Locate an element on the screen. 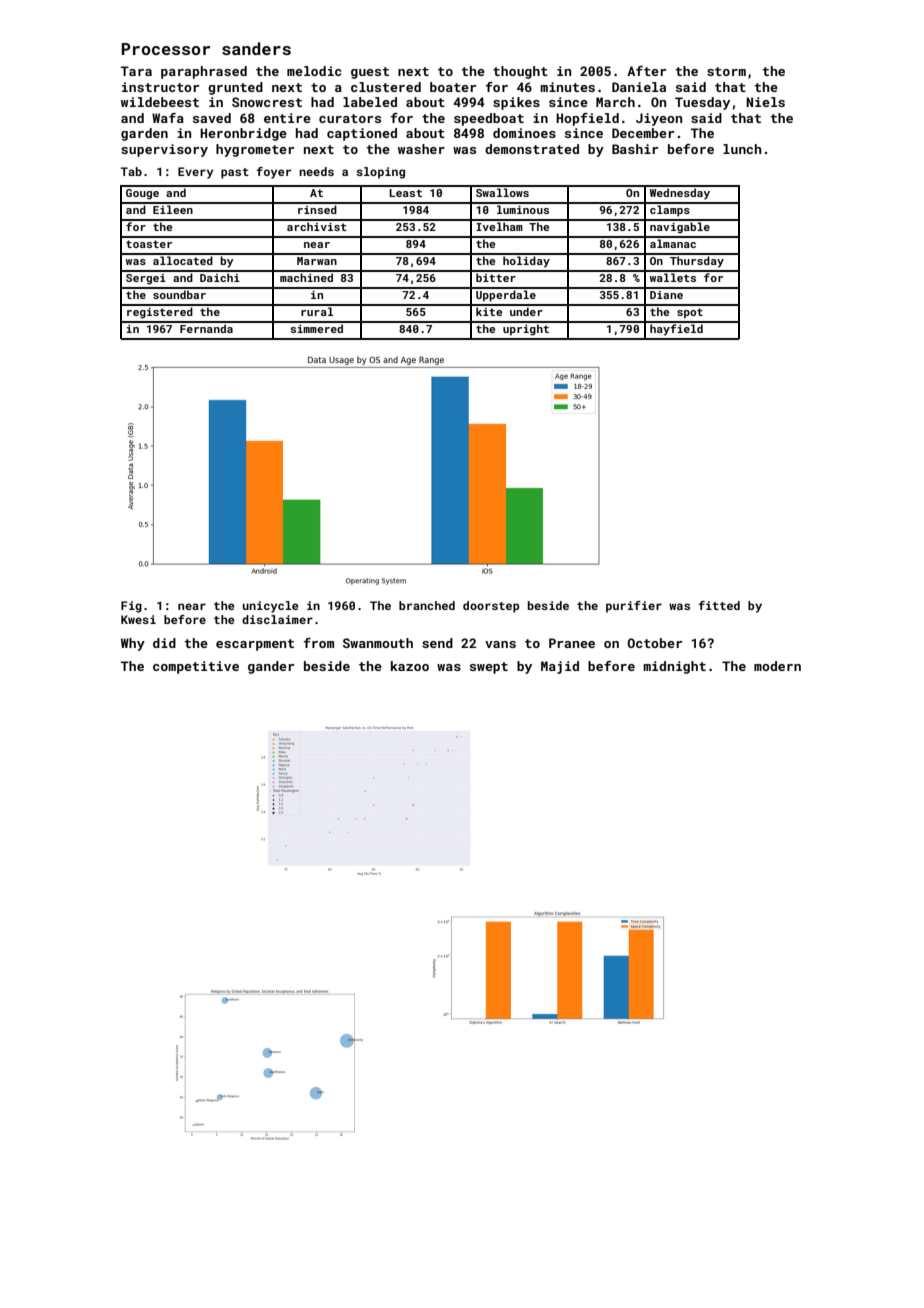  purifier is located at coordinates (634, 607).
